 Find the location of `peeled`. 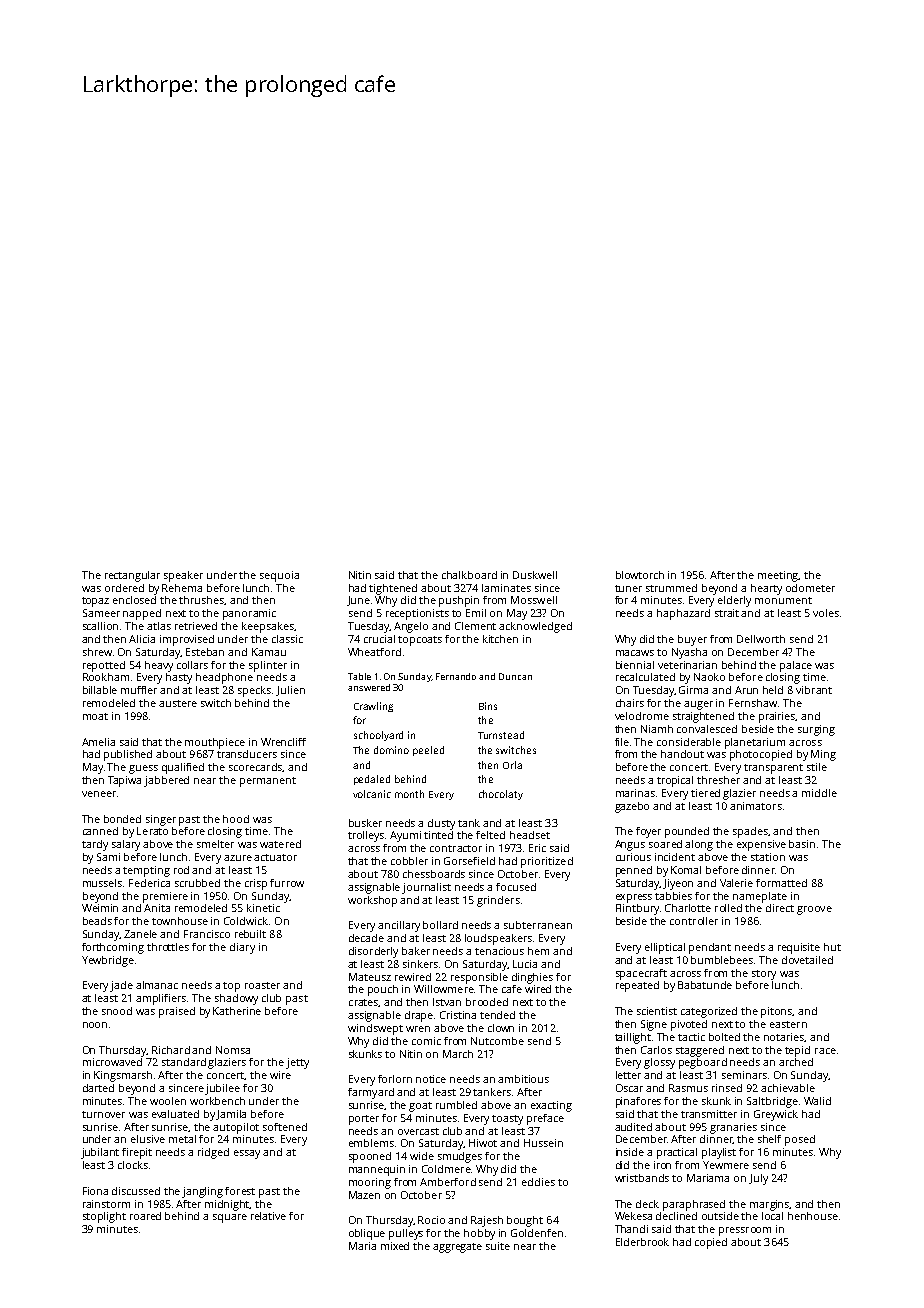

peeled is located at coordinates (428, 751).
